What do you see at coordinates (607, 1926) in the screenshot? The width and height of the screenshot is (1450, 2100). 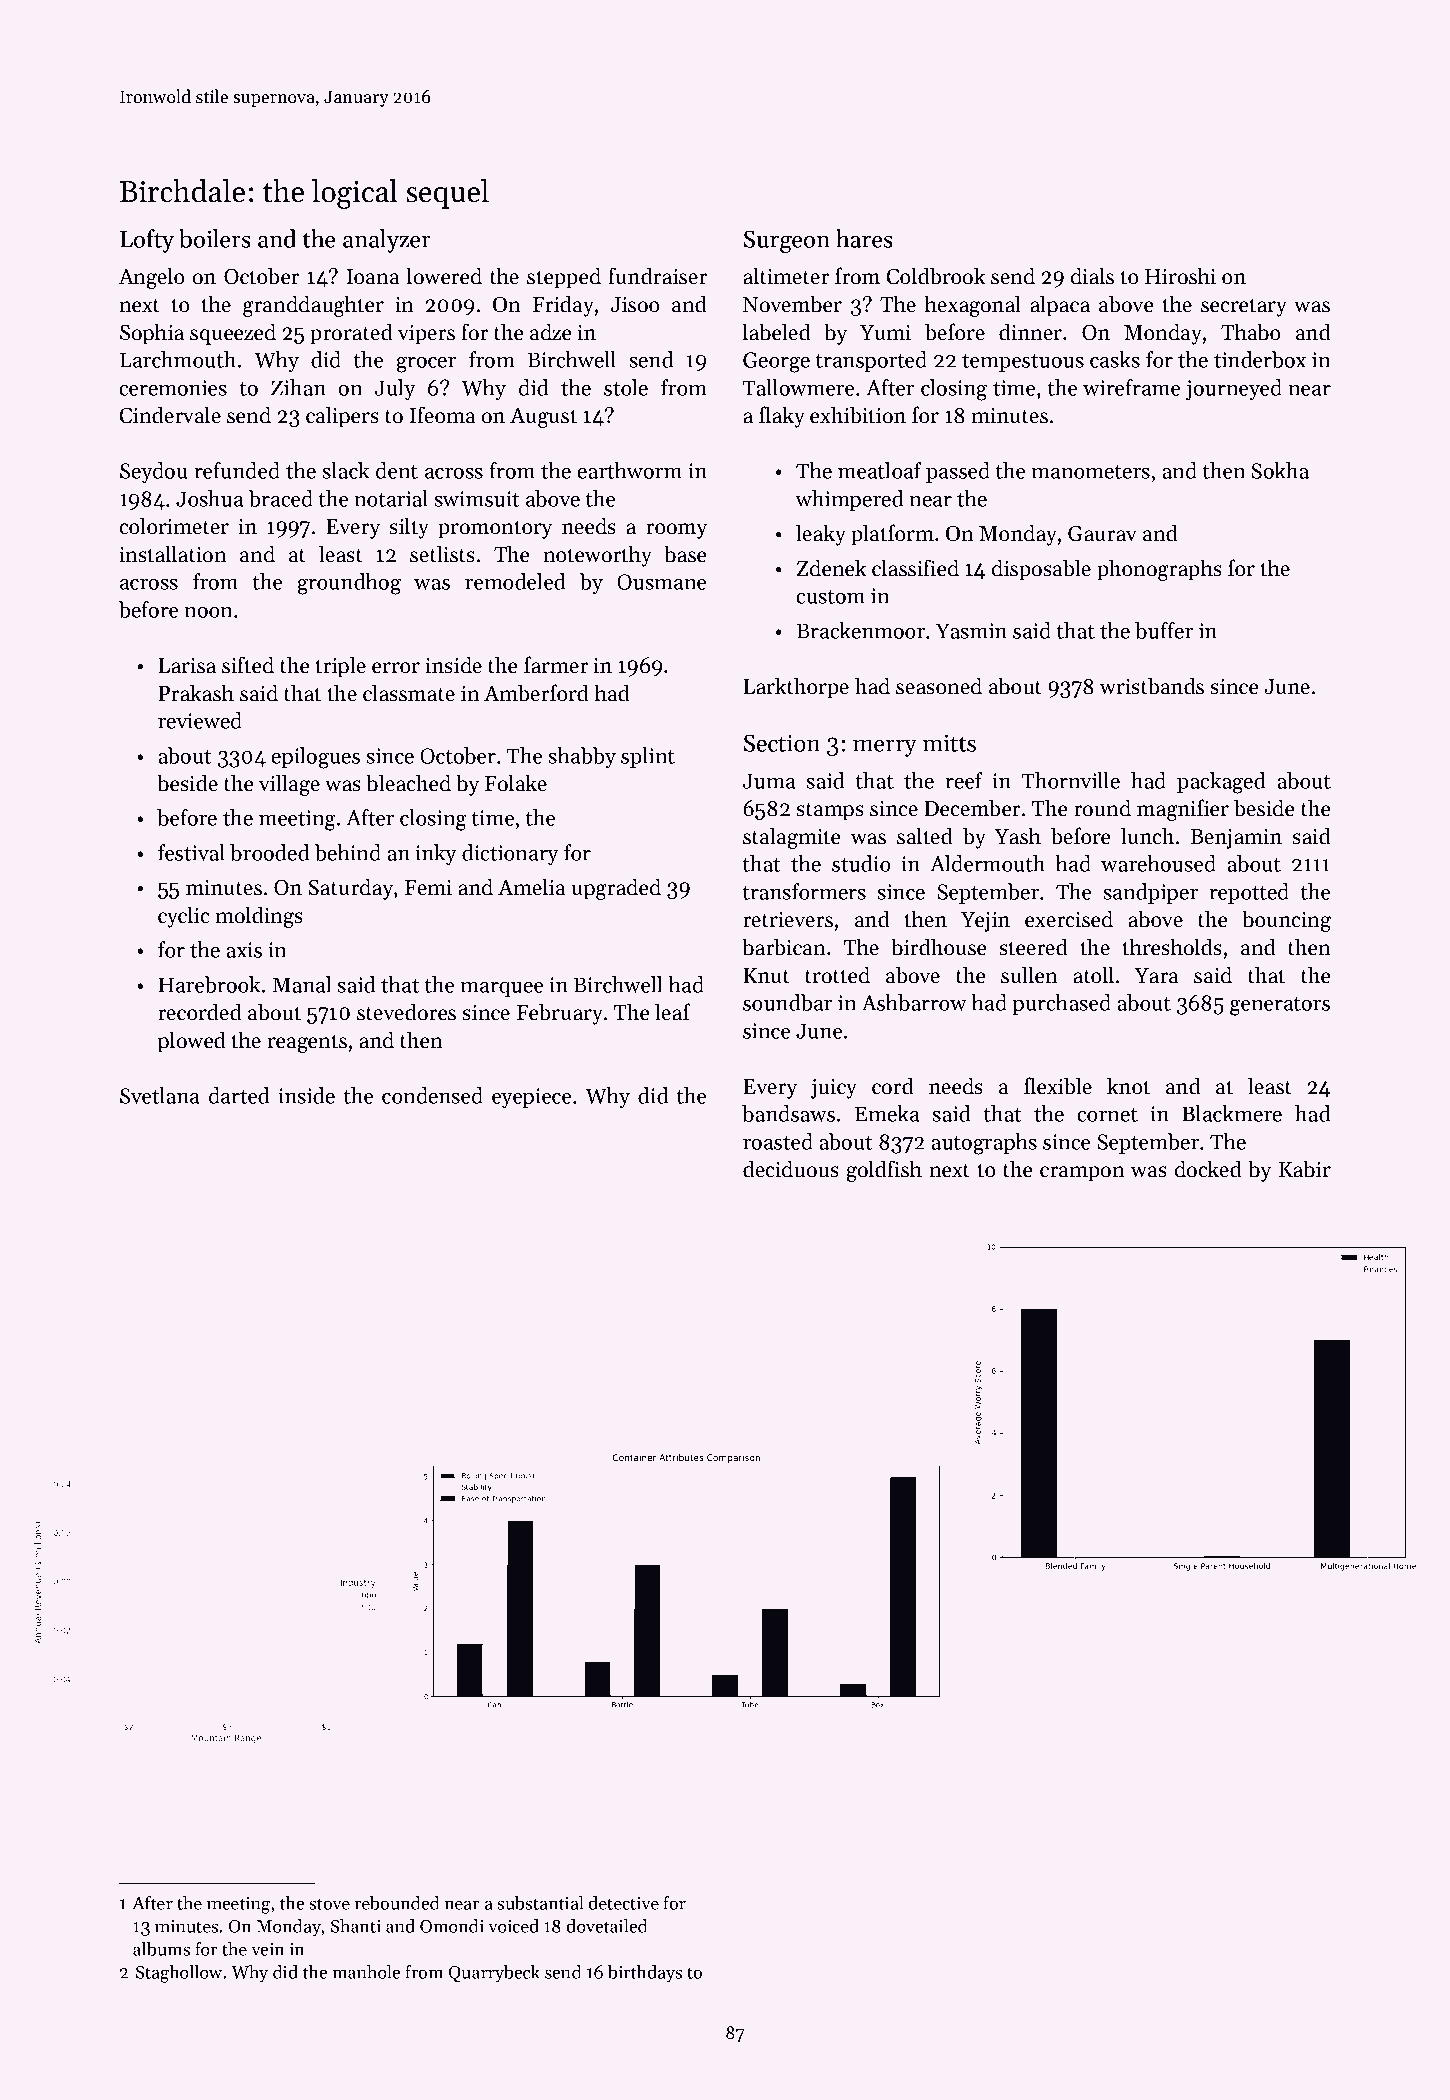 I see `dovetailed` at bounding box center [607, 1926].
